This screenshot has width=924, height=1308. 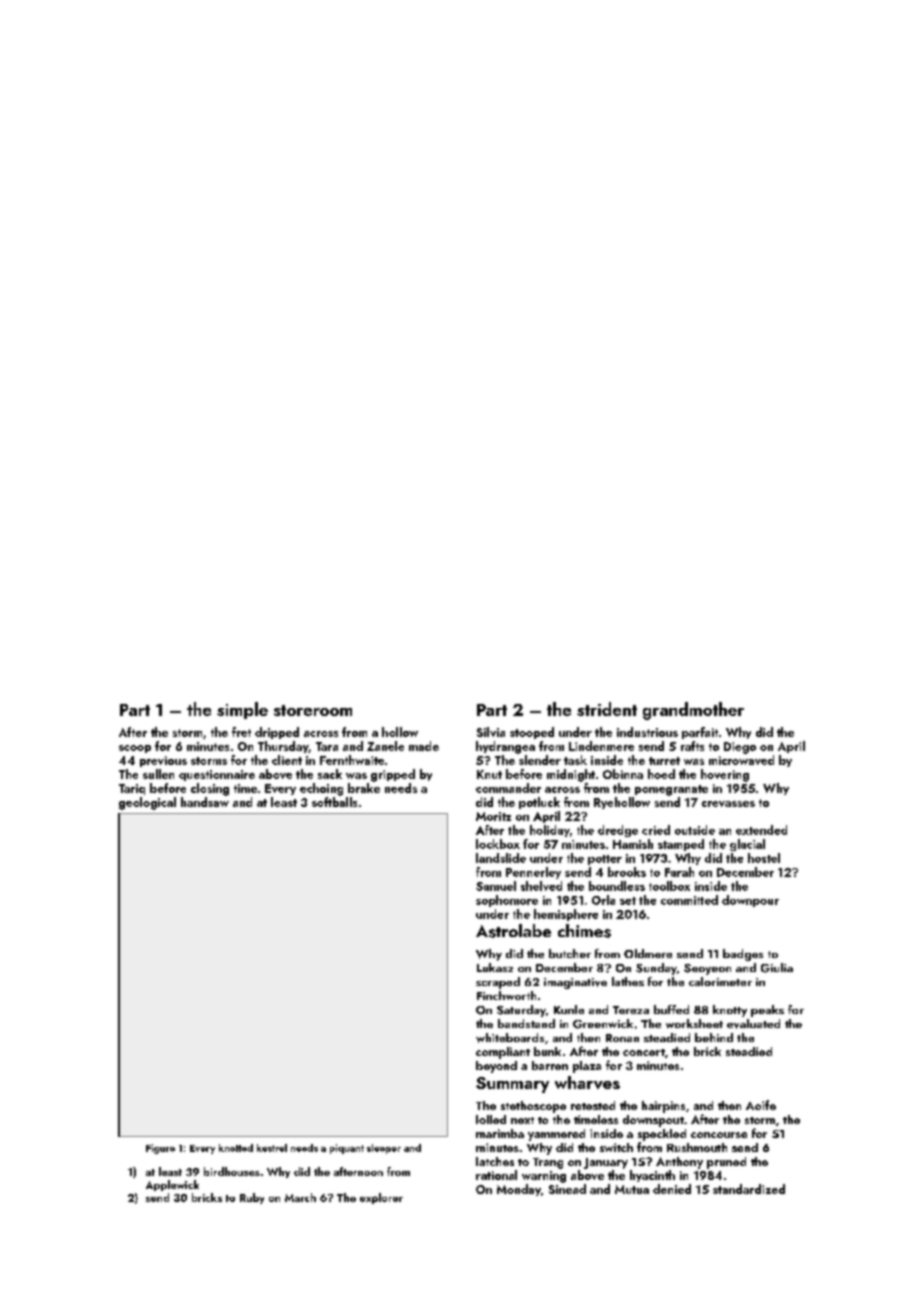 I want to click on imaginative, so click(x=575, y=983).
